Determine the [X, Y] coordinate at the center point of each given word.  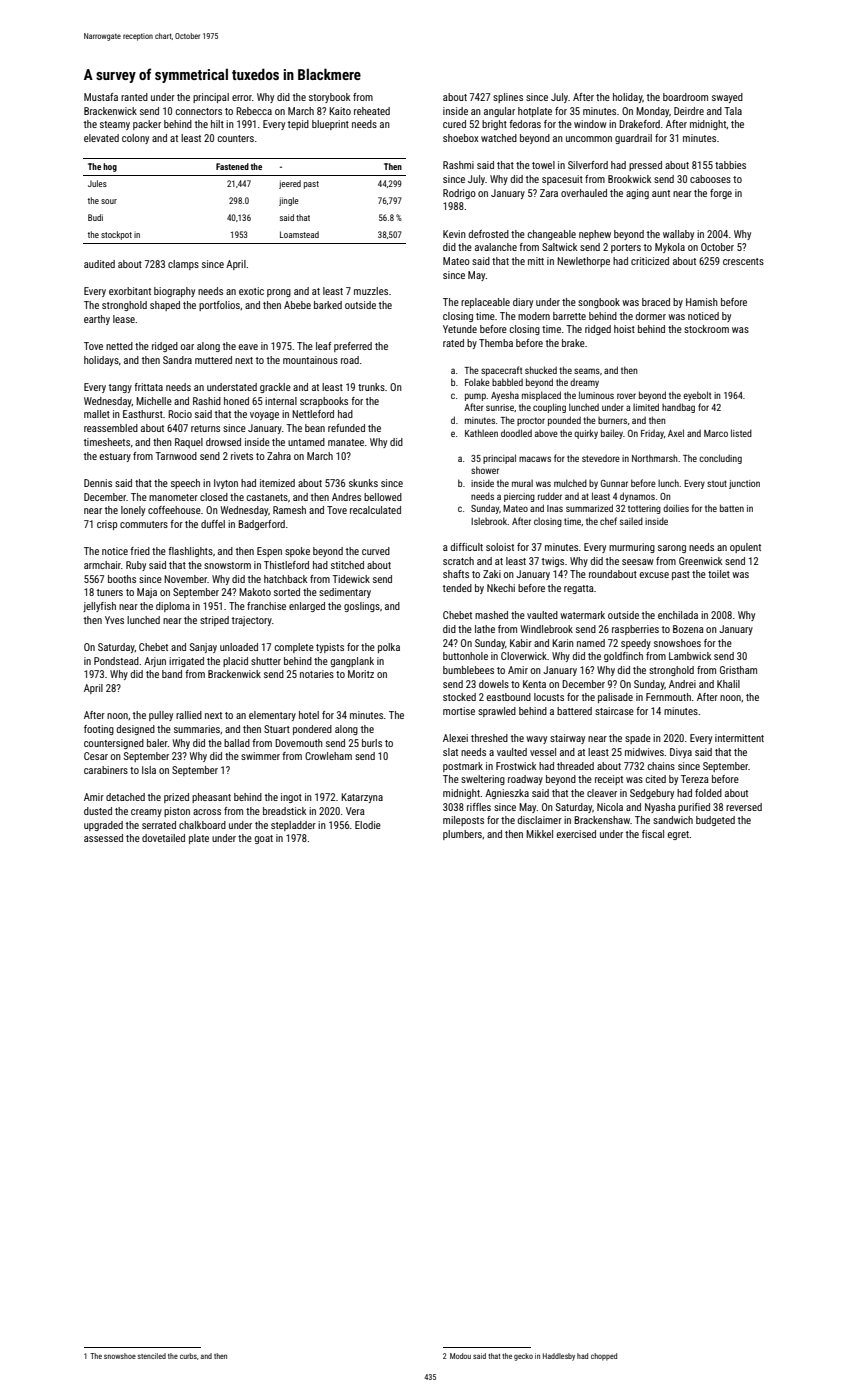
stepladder [293, 826]
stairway [567, 739]
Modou [460, 1356]
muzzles [371, 291]
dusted [98, 811]
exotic [251, 291]
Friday [652, 434]
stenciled [152, 1356]
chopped [604, 1357]
